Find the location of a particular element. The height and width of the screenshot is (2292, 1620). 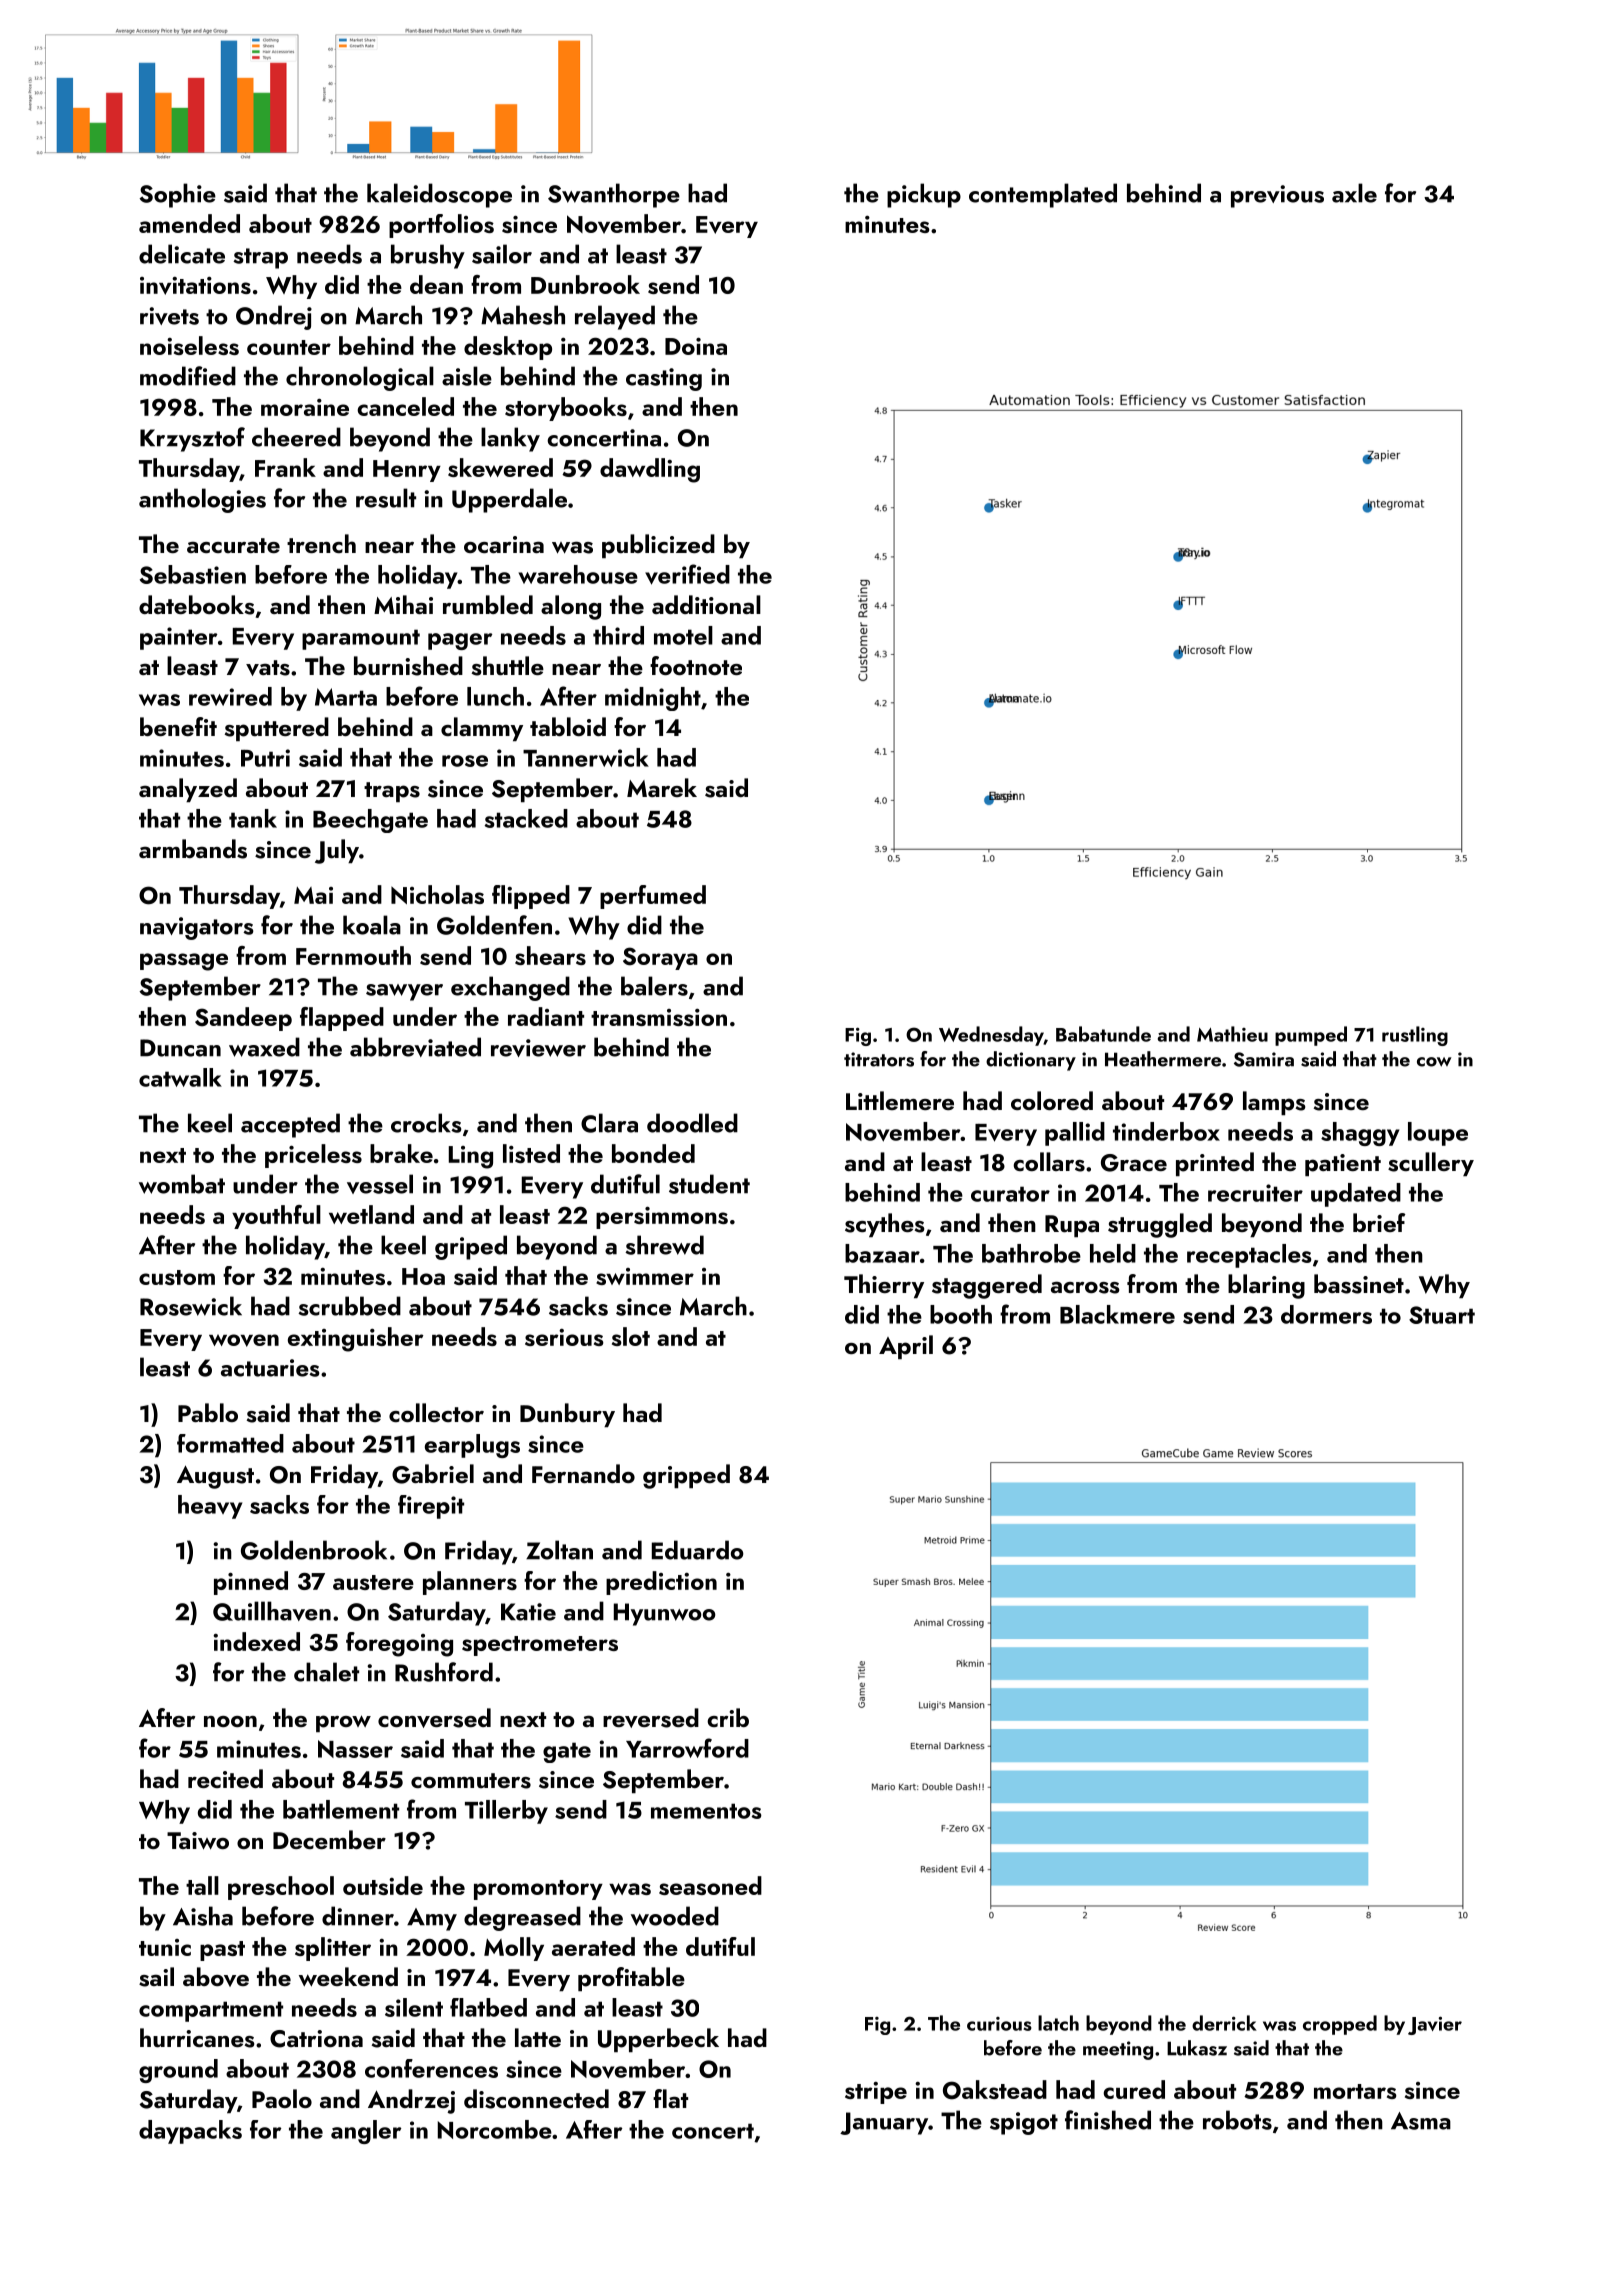

formatted is located at coordinates (230, 1443).
